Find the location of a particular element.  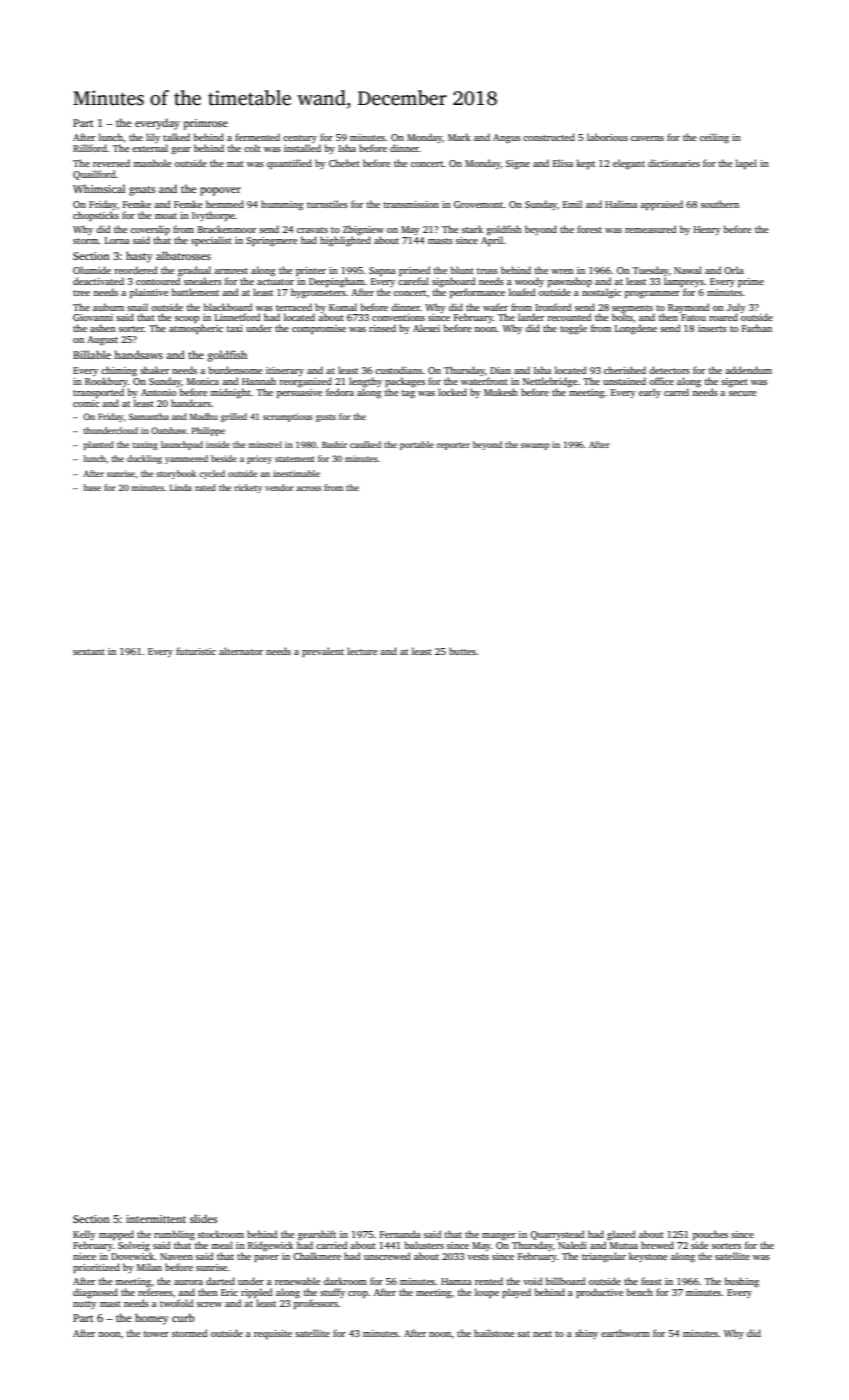

secure is located at coordinates (743, 393).
